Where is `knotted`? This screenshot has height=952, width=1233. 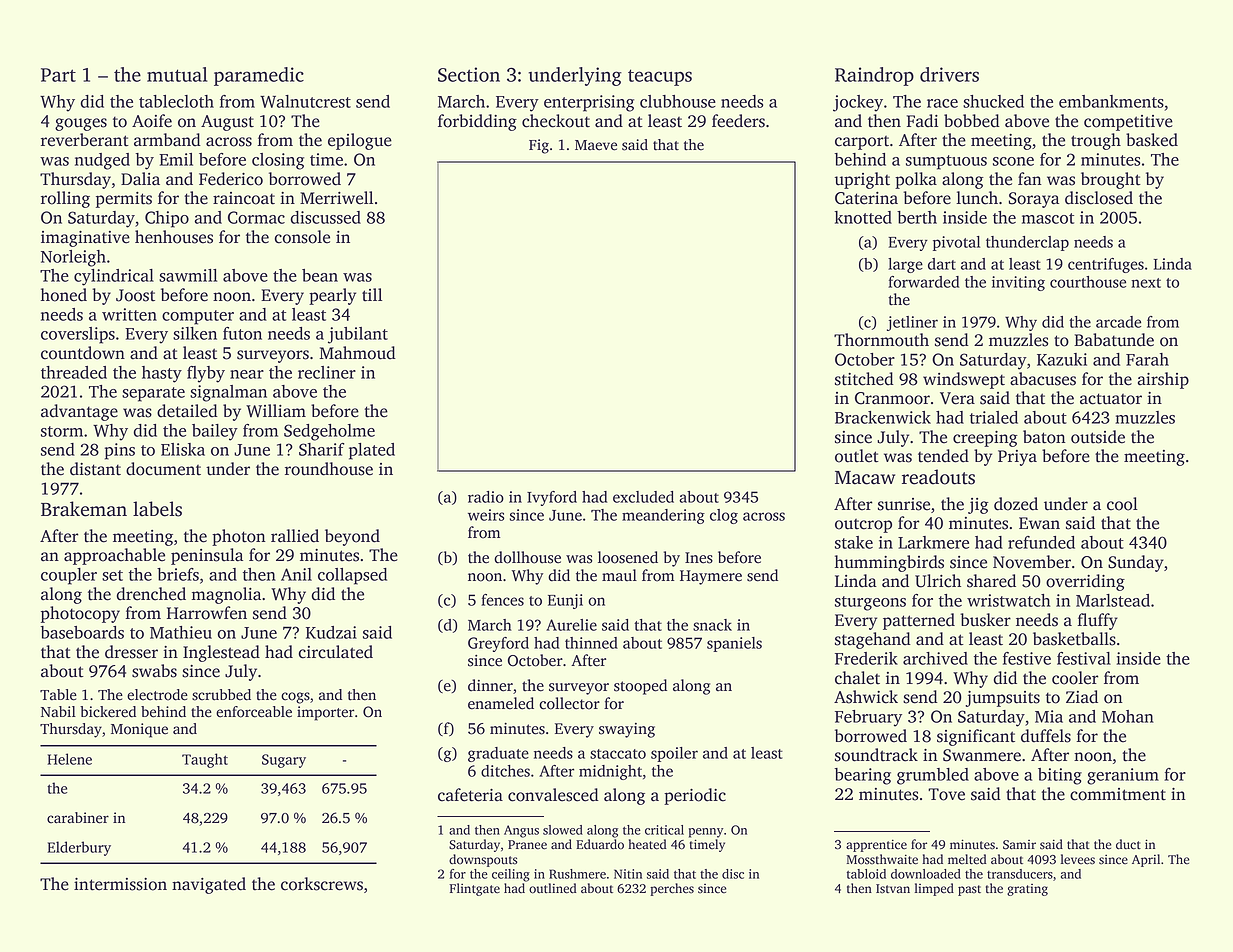 knotted is located at coordinates (863, 217).
